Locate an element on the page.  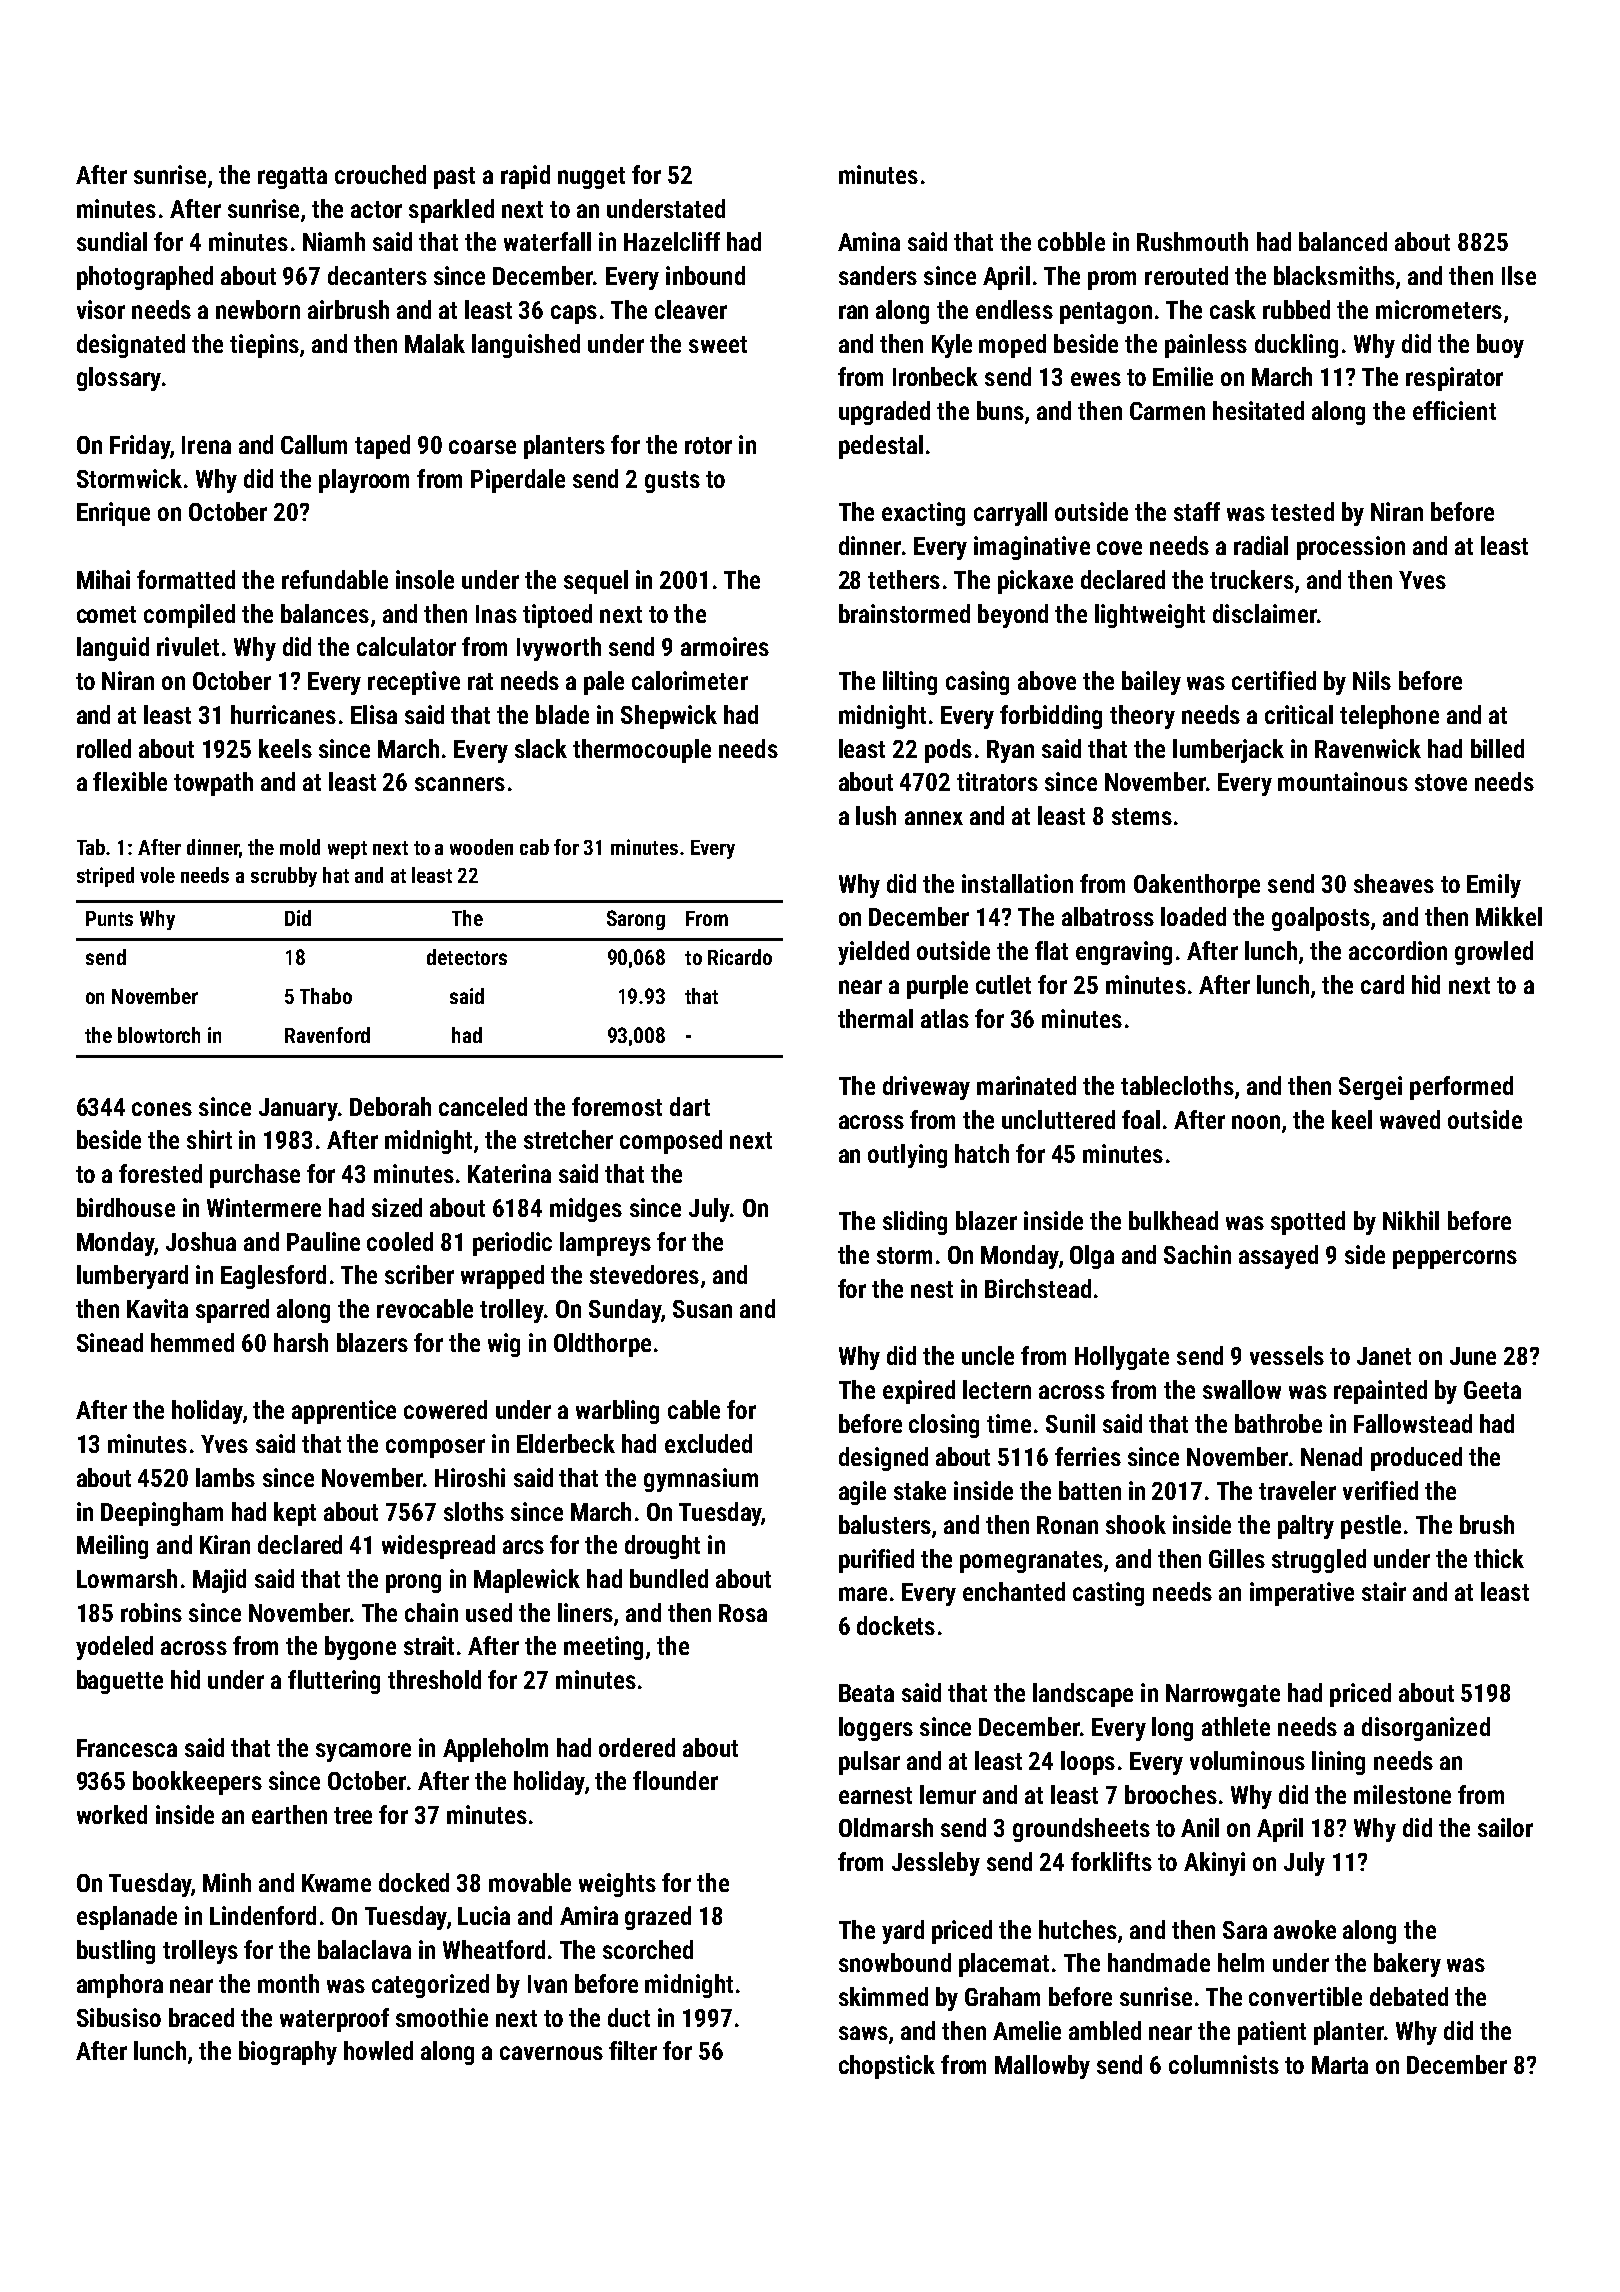
mountainous is located at coordinates (1343, 781).
